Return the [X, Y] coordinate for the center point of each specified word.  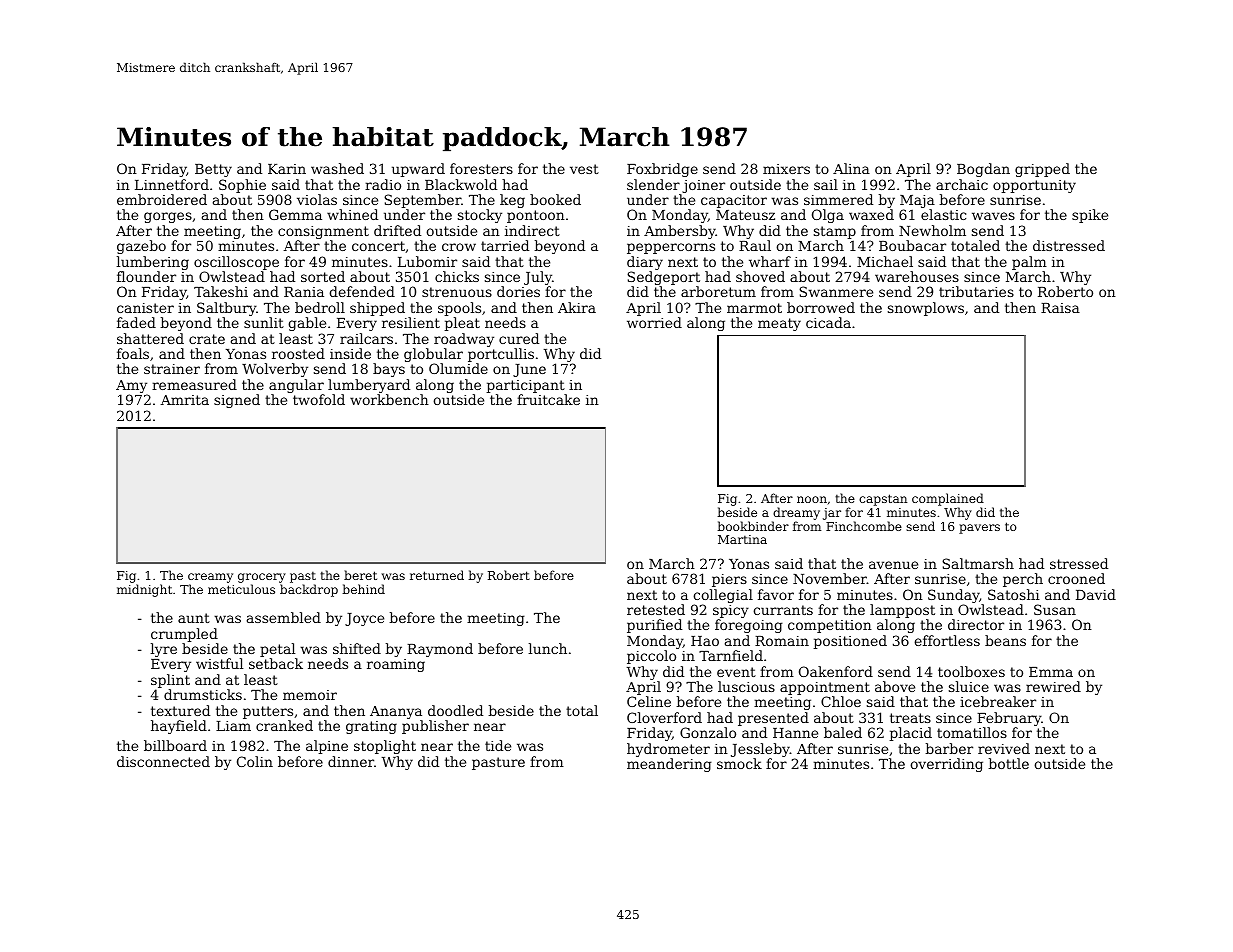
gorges [168, 217]
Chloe [841, 701]
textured [180, 710]
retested [656, 609]
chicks [457, 276]
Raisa [1060, 308]
